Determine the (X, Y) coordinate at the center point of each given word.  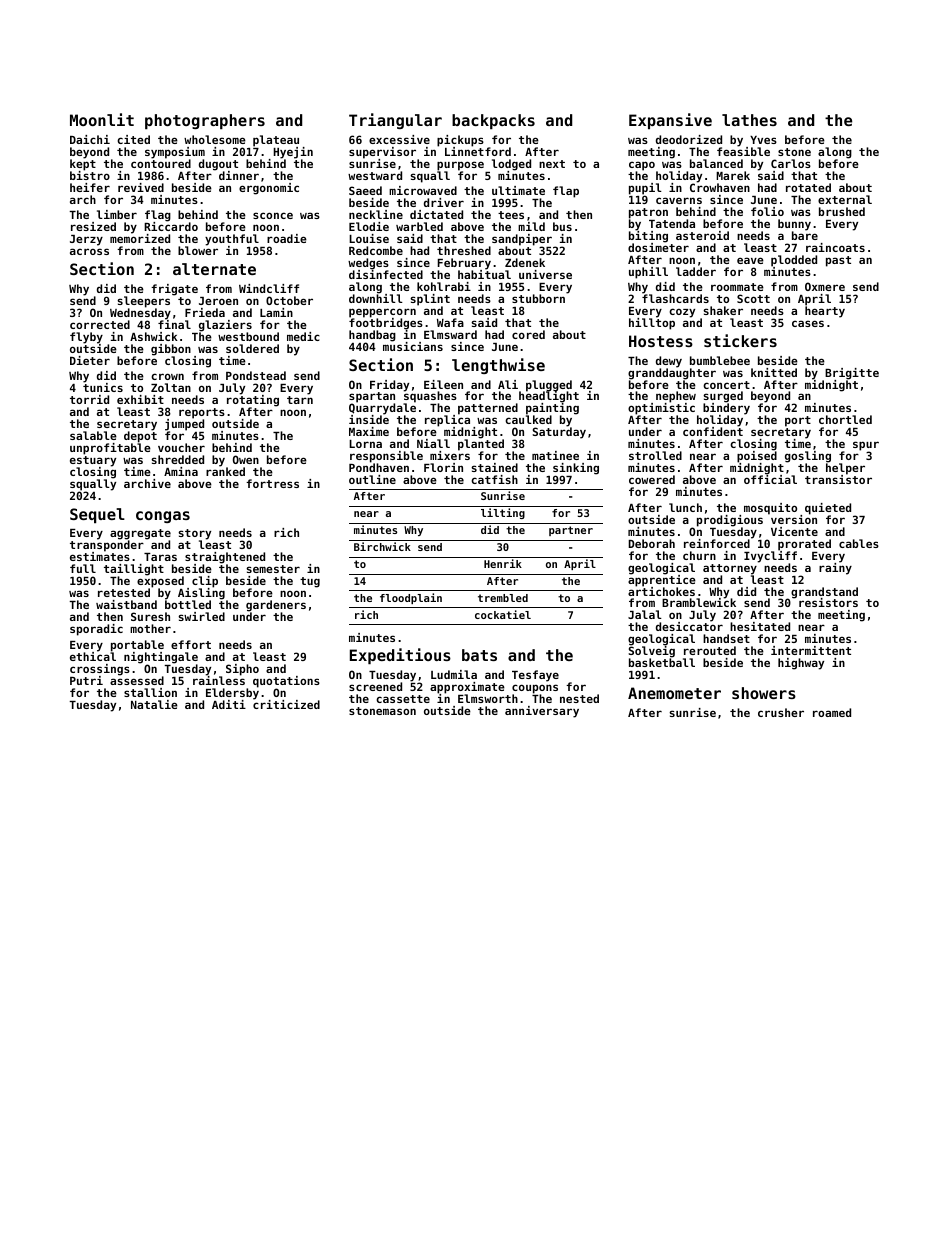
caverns (679, 200)
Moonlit (102, 119)
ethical (93, 656)
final (174, 324)
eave (750, 260)
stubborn (538, 298)
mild (531, 226)
